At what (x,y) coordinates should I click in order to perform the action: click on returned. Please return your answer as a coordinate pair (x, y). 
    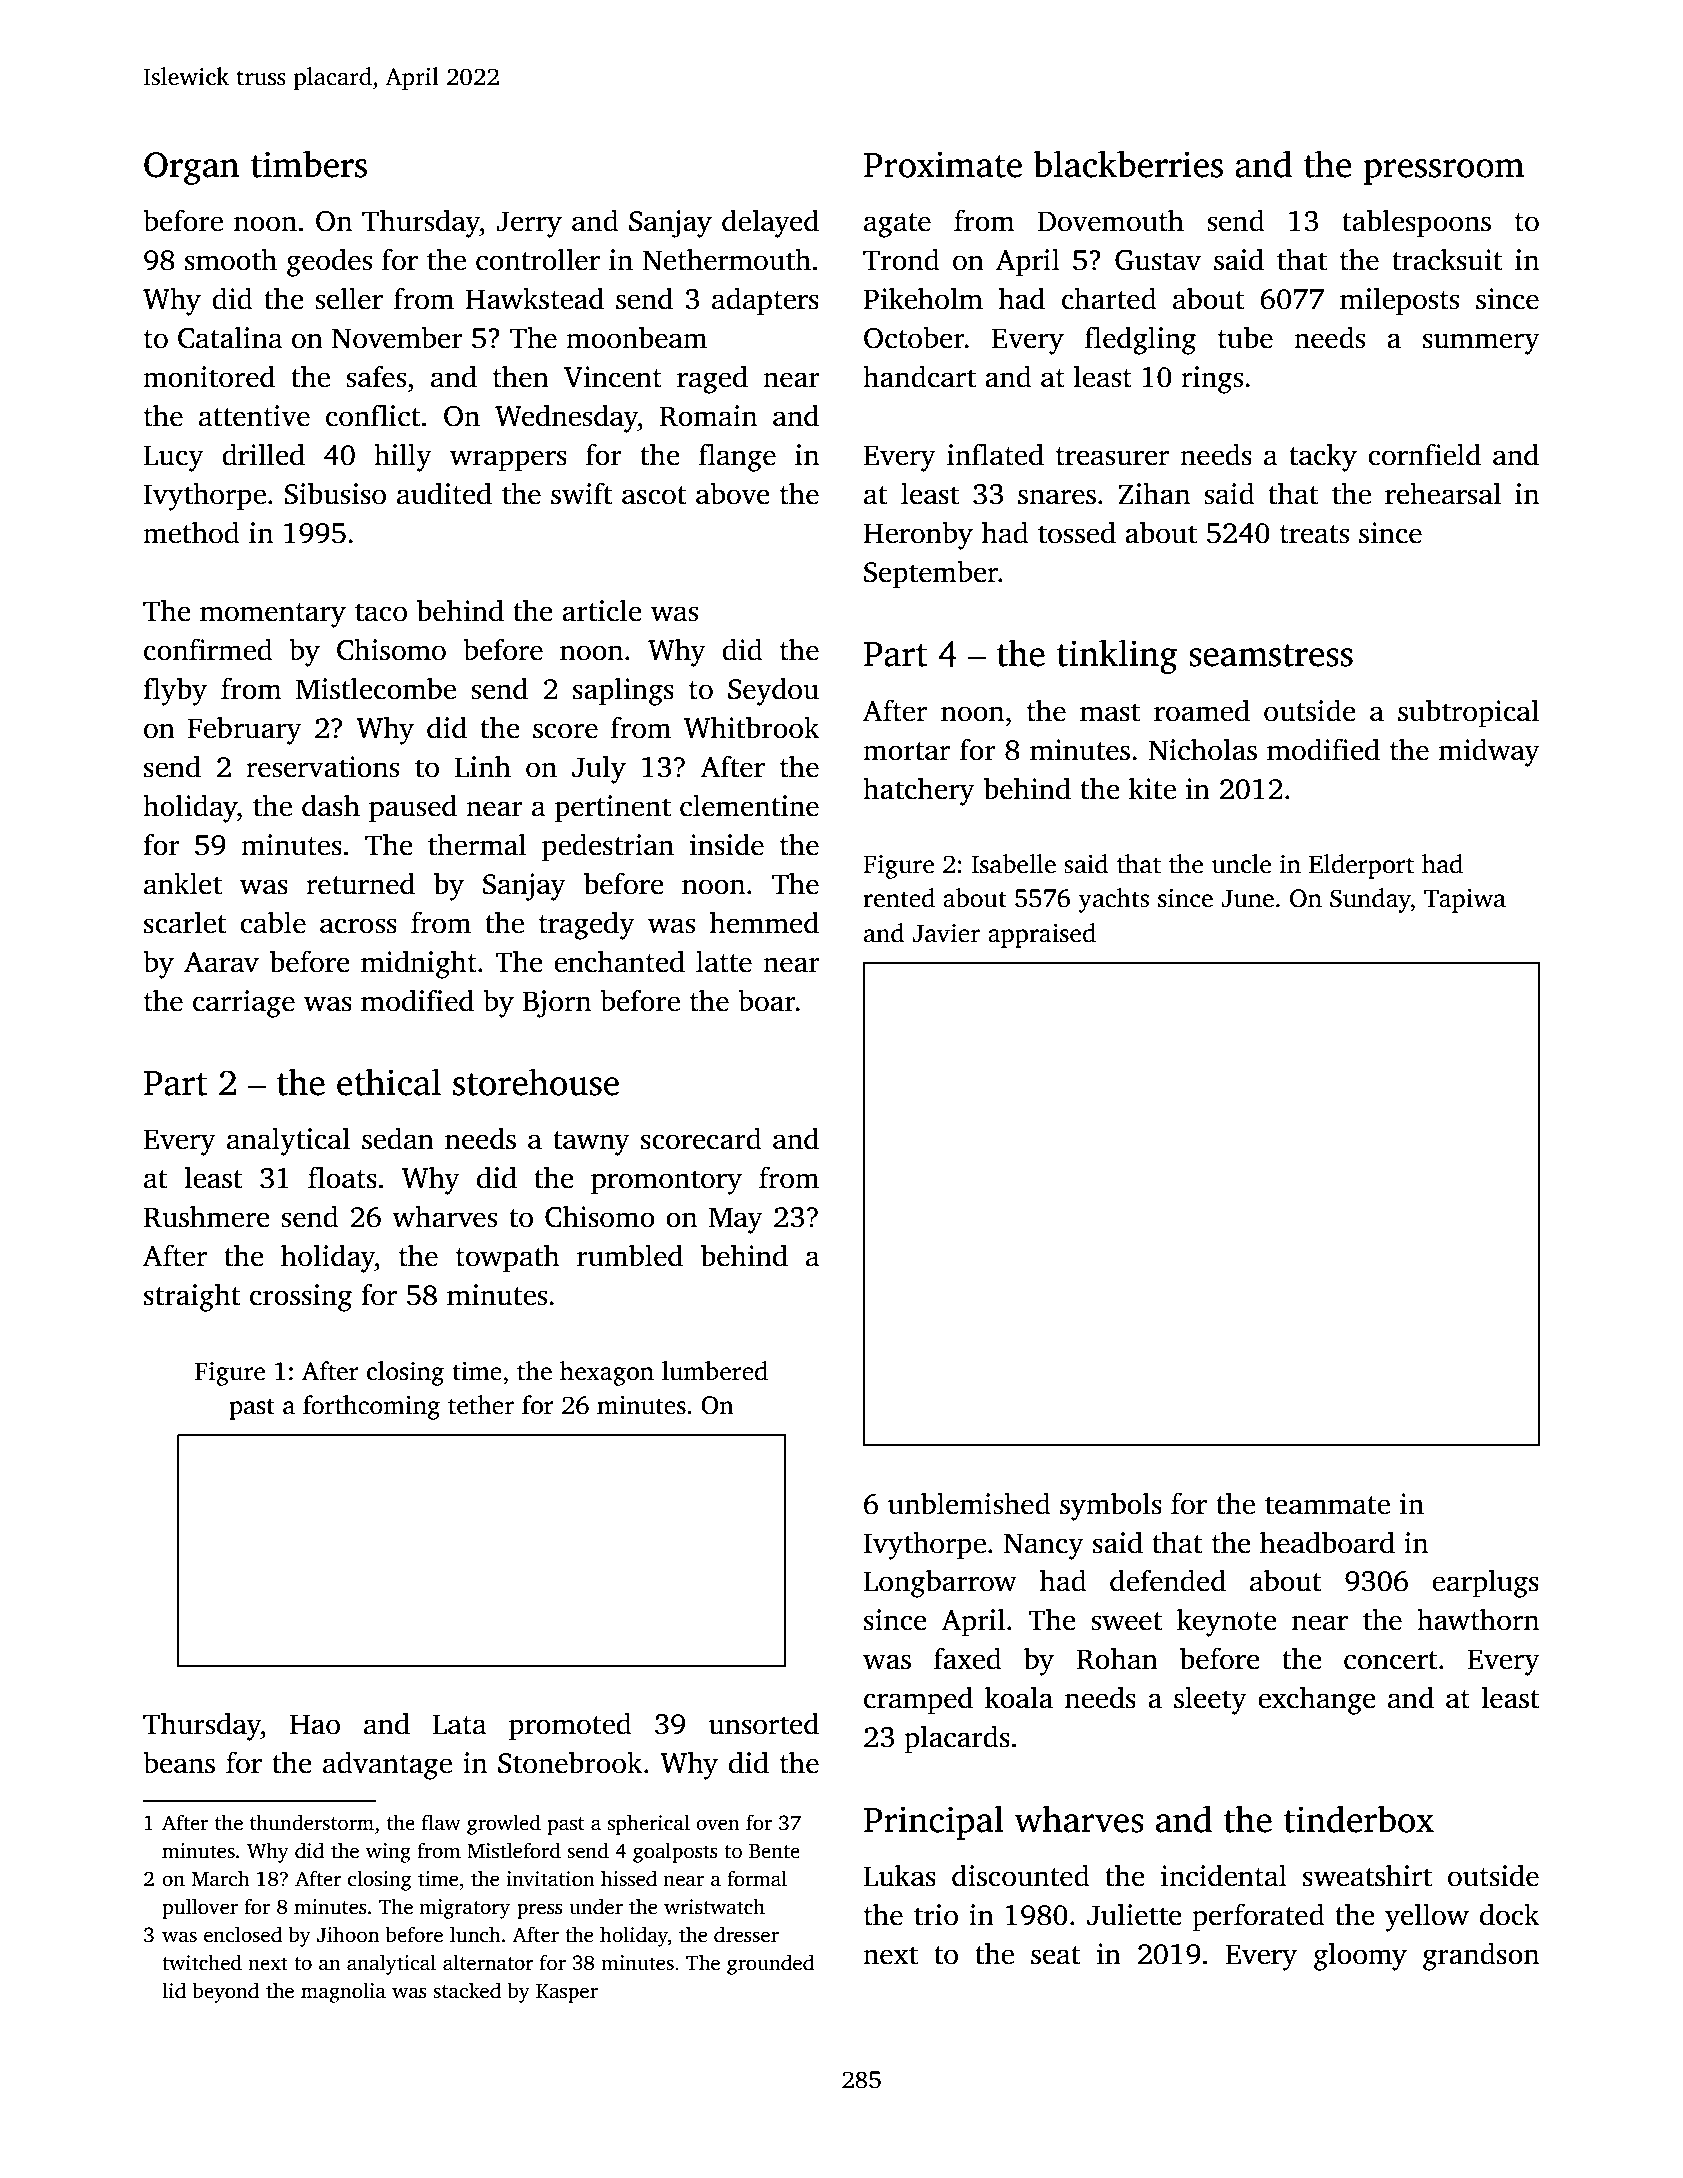
    Looking at the image, I should click on (360, 883).
